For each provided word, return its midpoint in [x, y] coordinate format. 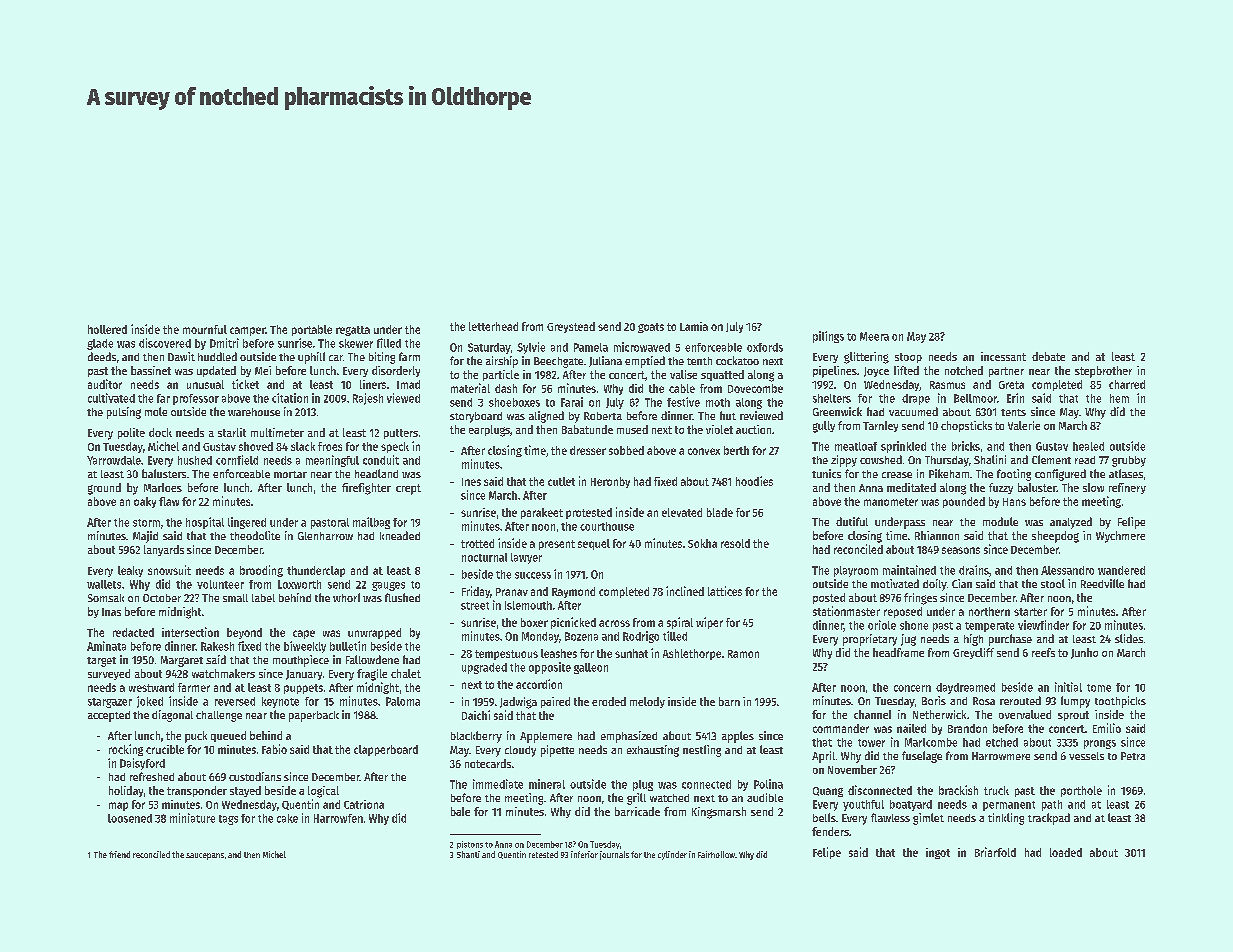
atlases [1126, 473]
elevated [682, 512]
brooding [261, 571]
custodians [255, 776]
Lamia [694, 326]
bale [460, 811]
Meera [874, 336]
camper [247, 331]
